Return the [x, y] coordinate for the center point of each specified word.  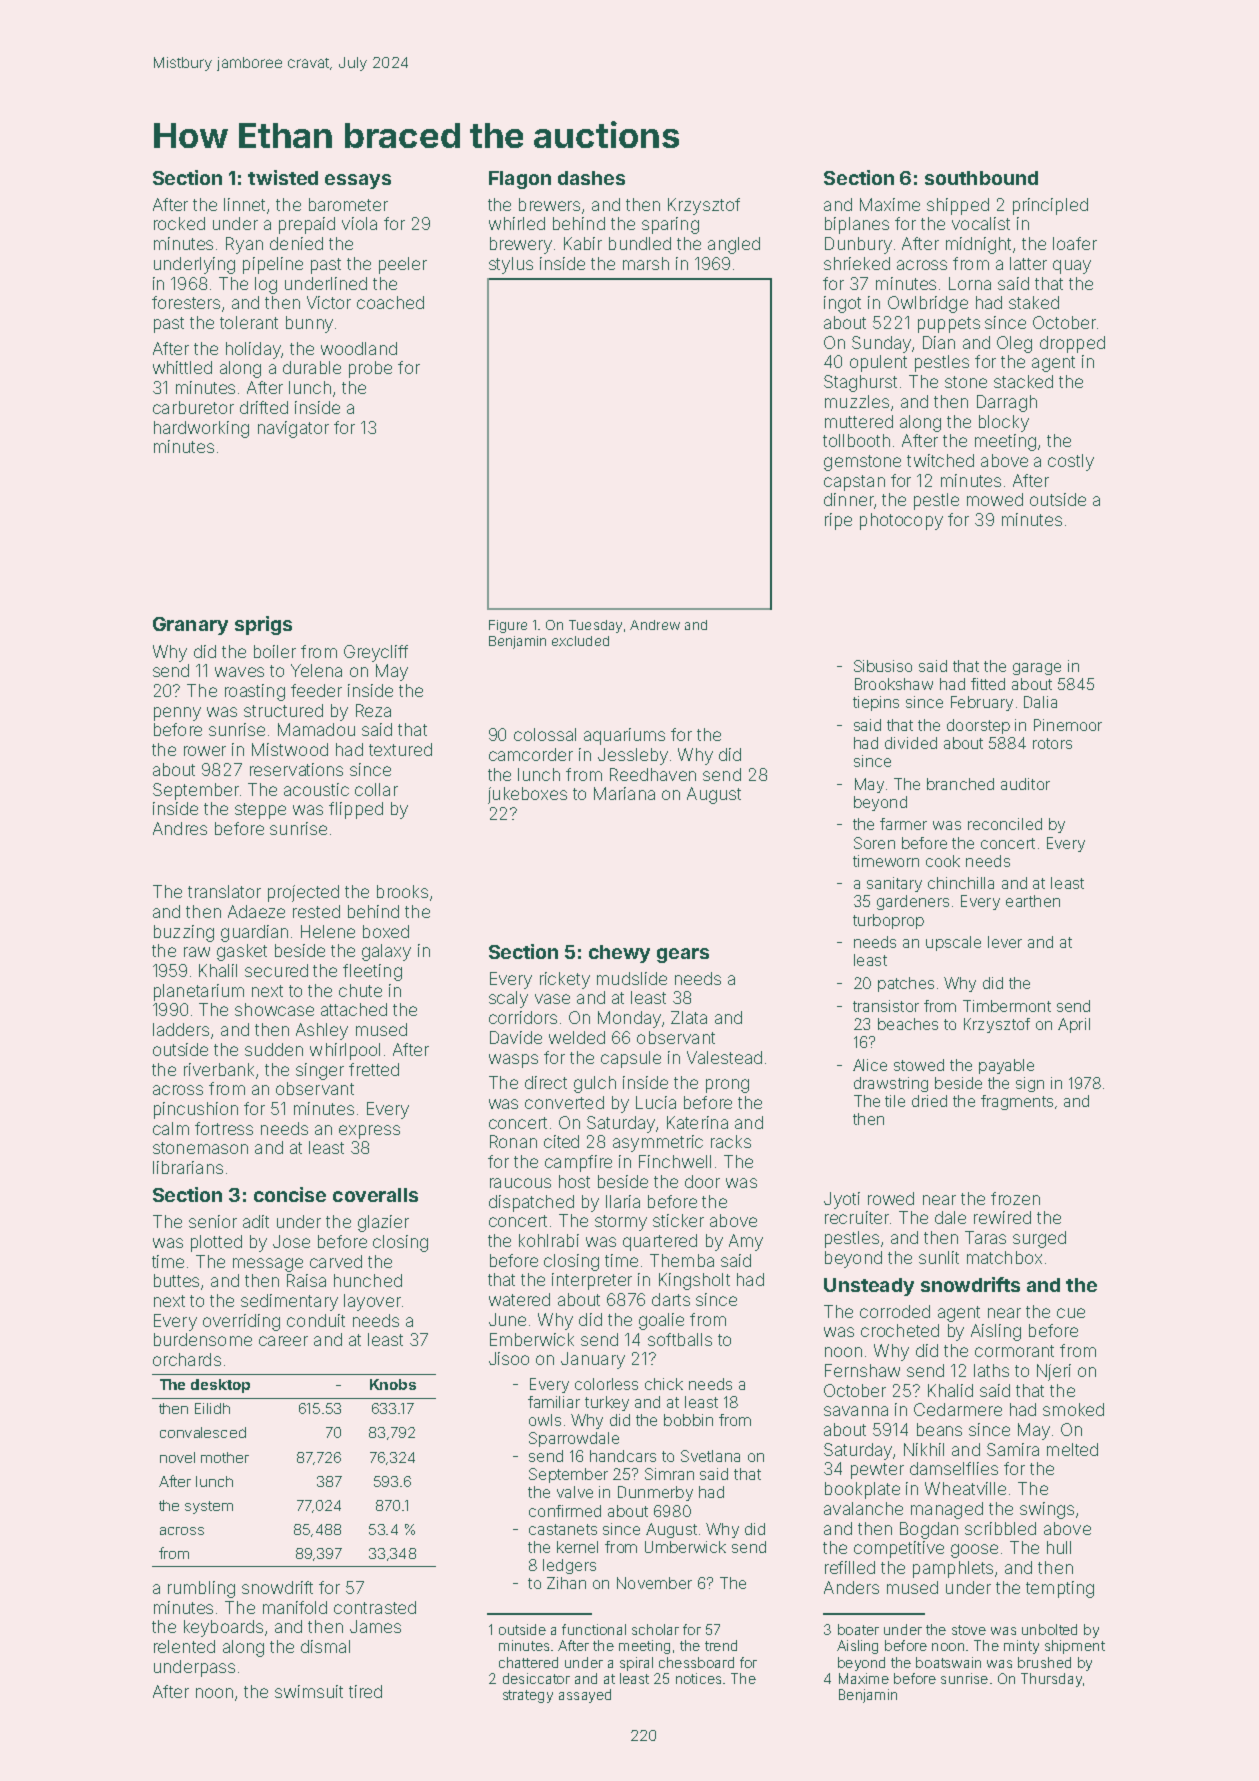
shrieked [857, 263]
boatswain [948, 1662]
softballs [680, 1339]
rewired [1002, 1217]
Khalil [218, 970]
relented [184, 1646]
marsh [646, 263]
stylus [511, 265]
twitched [940, 460]
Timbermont [1007, 1006]
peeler [403, 265]
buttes [176, 1280]
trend [721, 1645]
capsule [631, 1059]
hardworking [201, 429]
